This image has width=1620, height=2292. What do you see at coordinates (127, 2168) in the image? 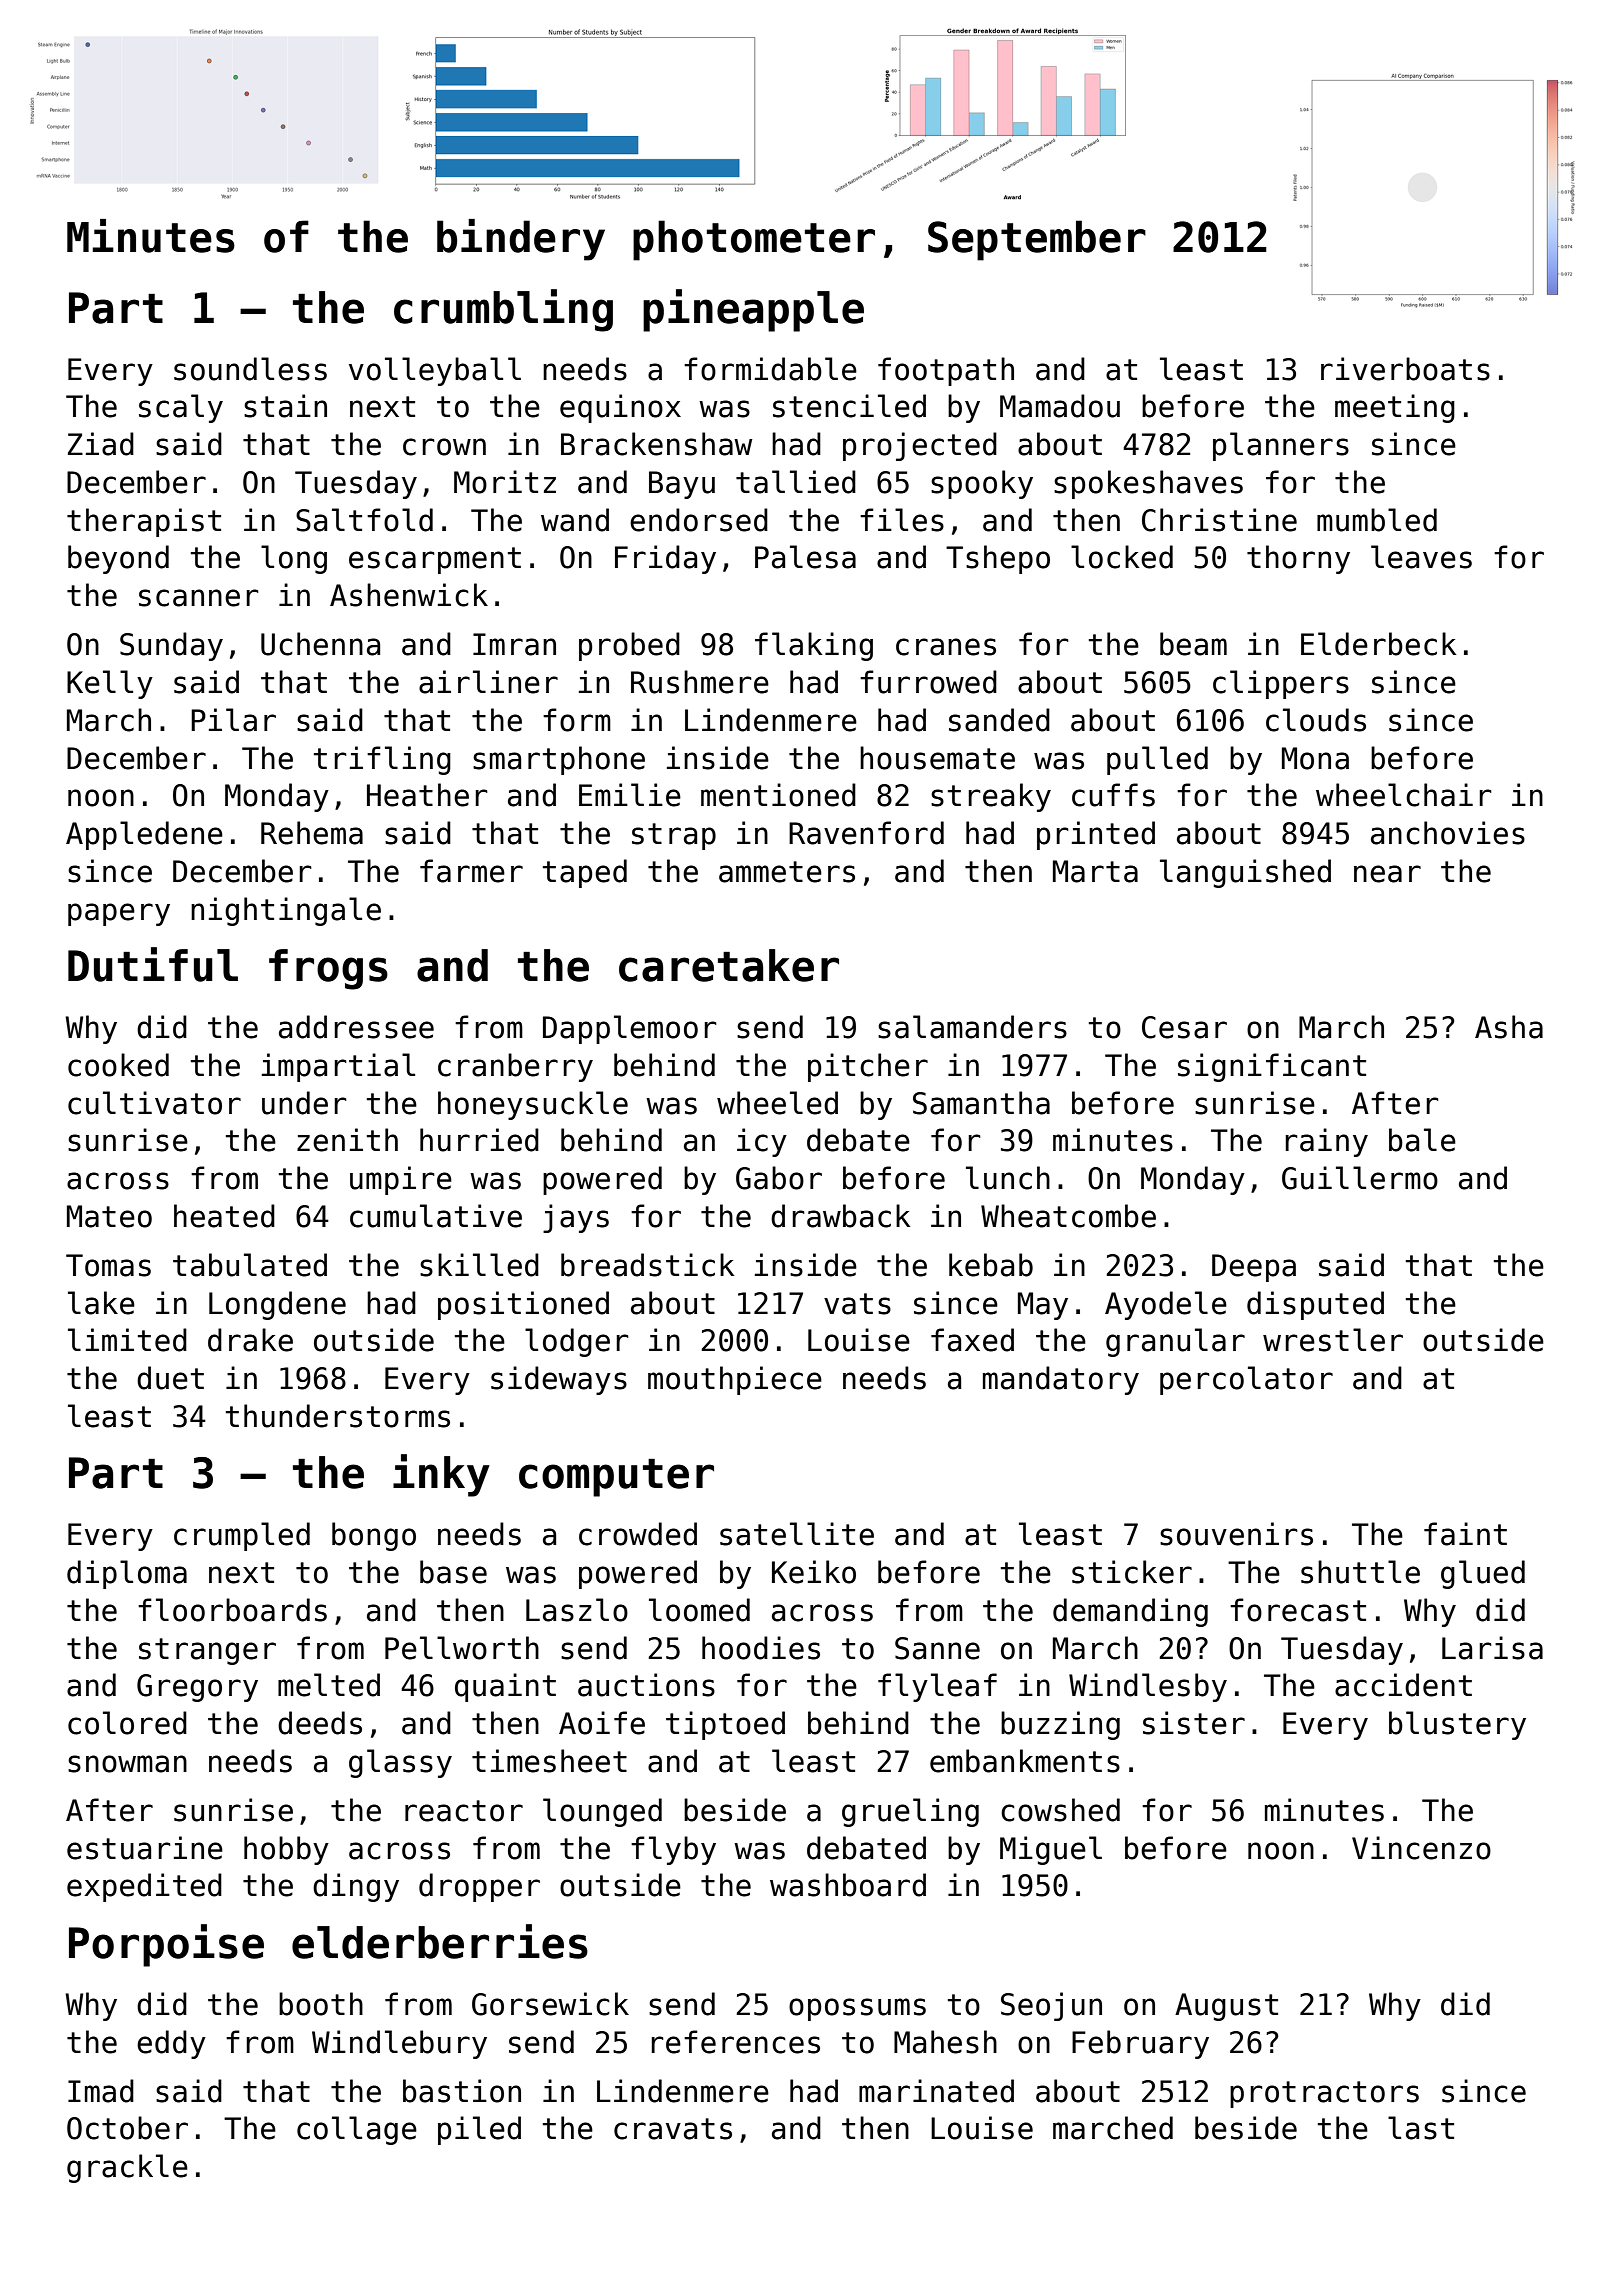
I see `grackle` at bounding box center [127, 2168].
